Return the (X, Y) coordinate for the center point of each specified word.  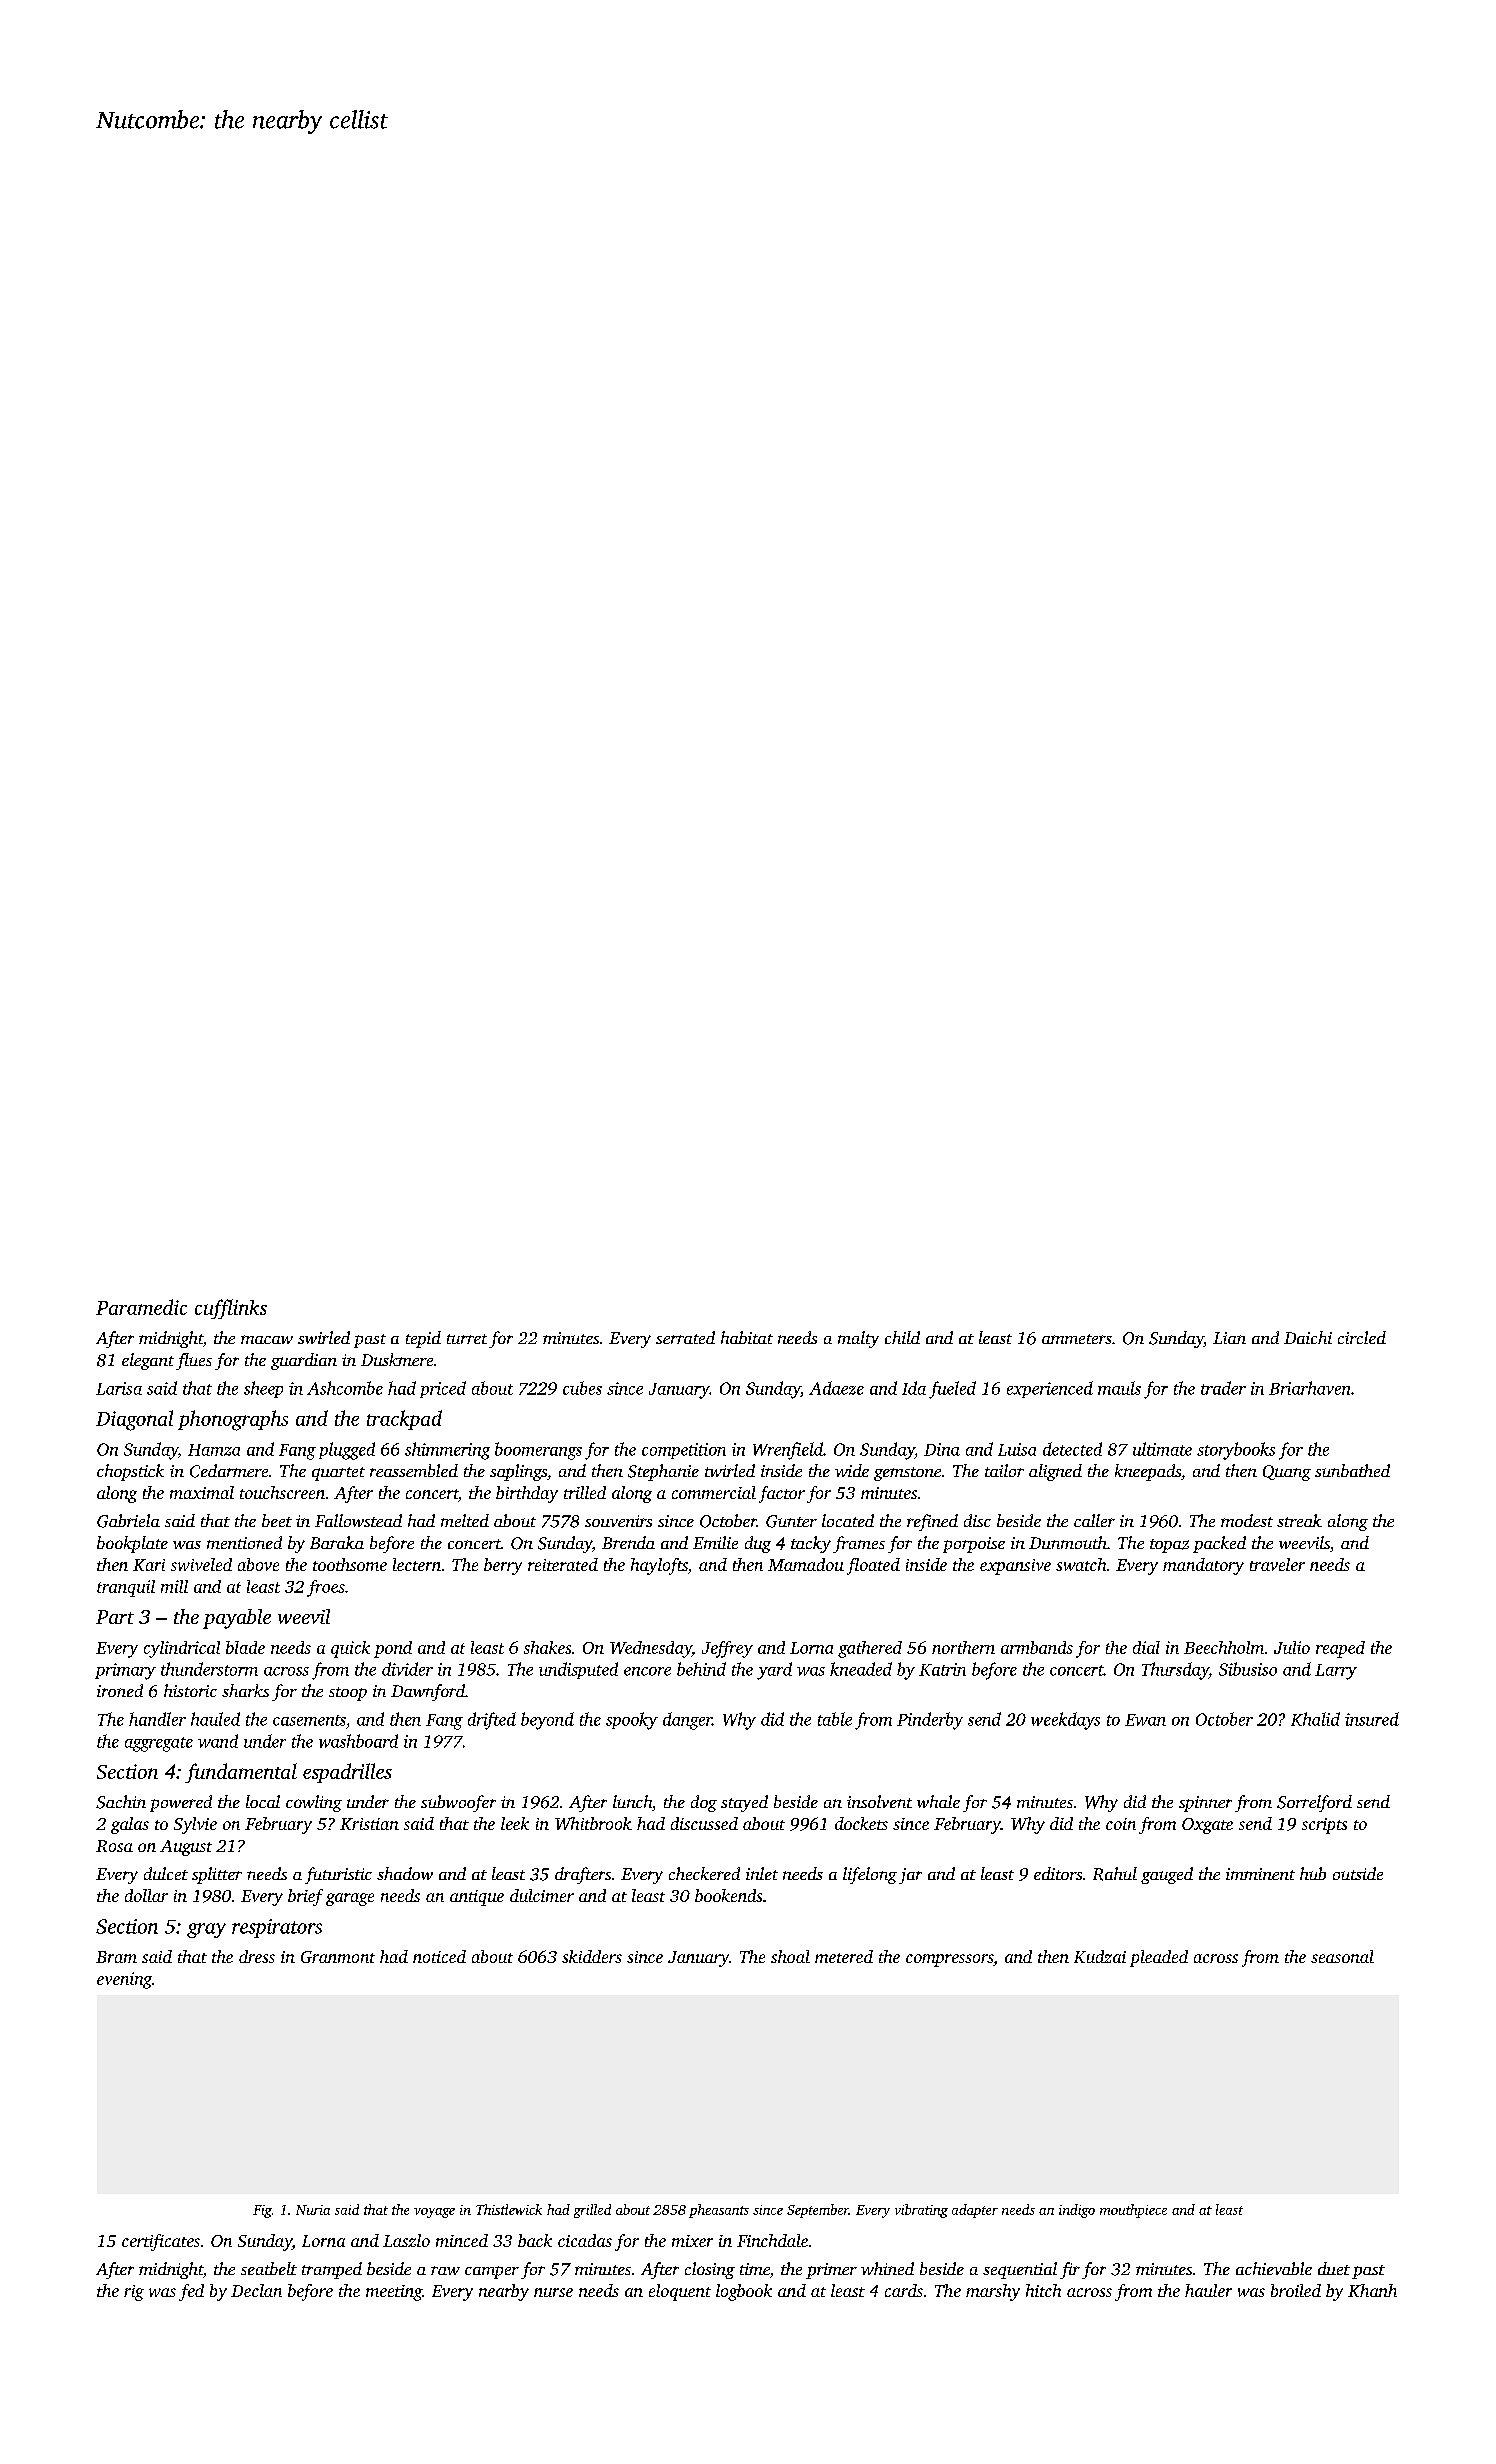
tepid (423, 1339)
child (902, 1337)
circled (1362, 1337)
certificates (161, 2242)
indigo (1077, 2211)
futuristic (338, 1875)
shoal (790, 1956)
